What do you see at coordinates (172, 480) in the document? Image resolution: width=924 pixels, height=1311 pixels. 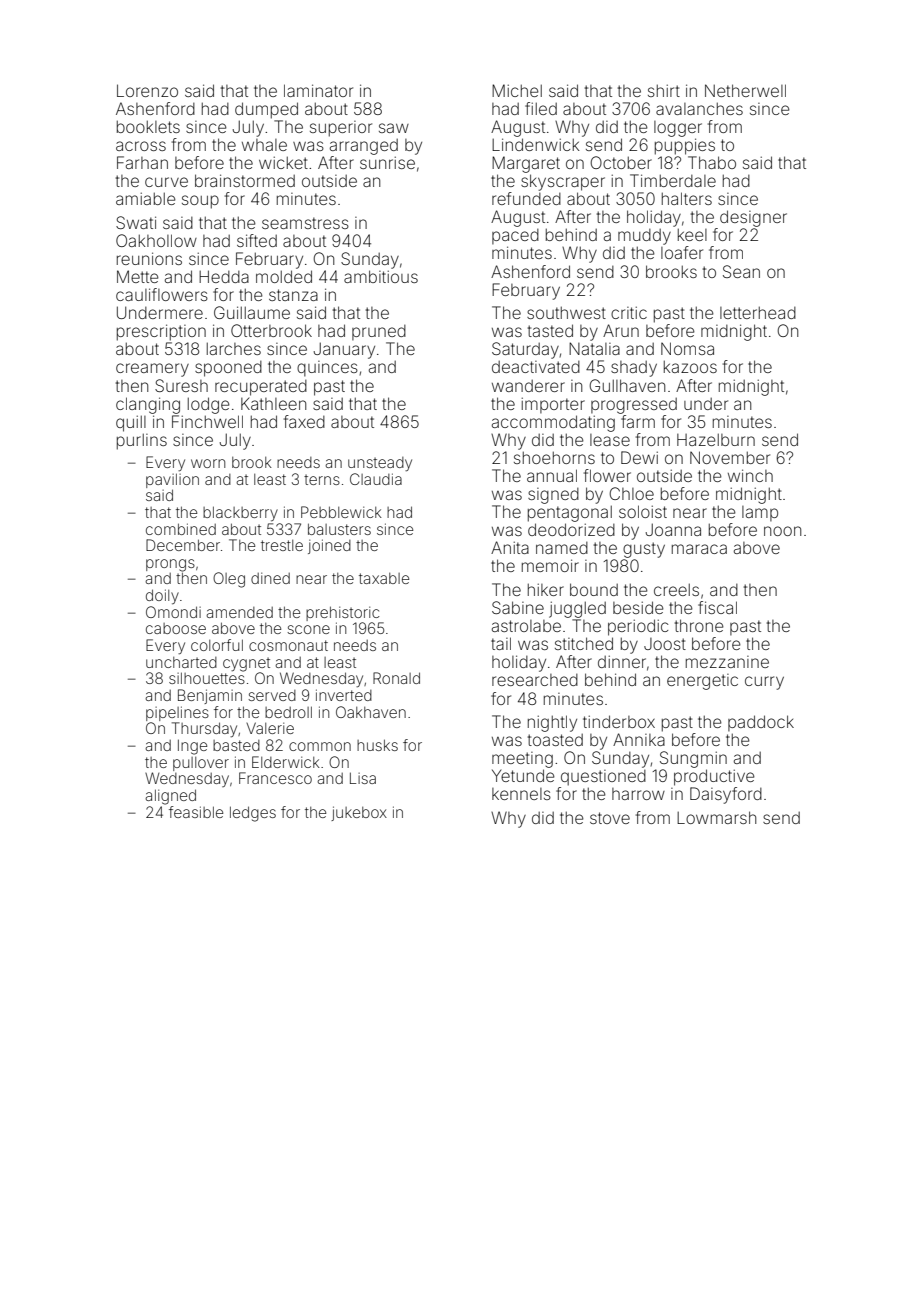 I see `pavilion` at bounding box center [172, 480].
